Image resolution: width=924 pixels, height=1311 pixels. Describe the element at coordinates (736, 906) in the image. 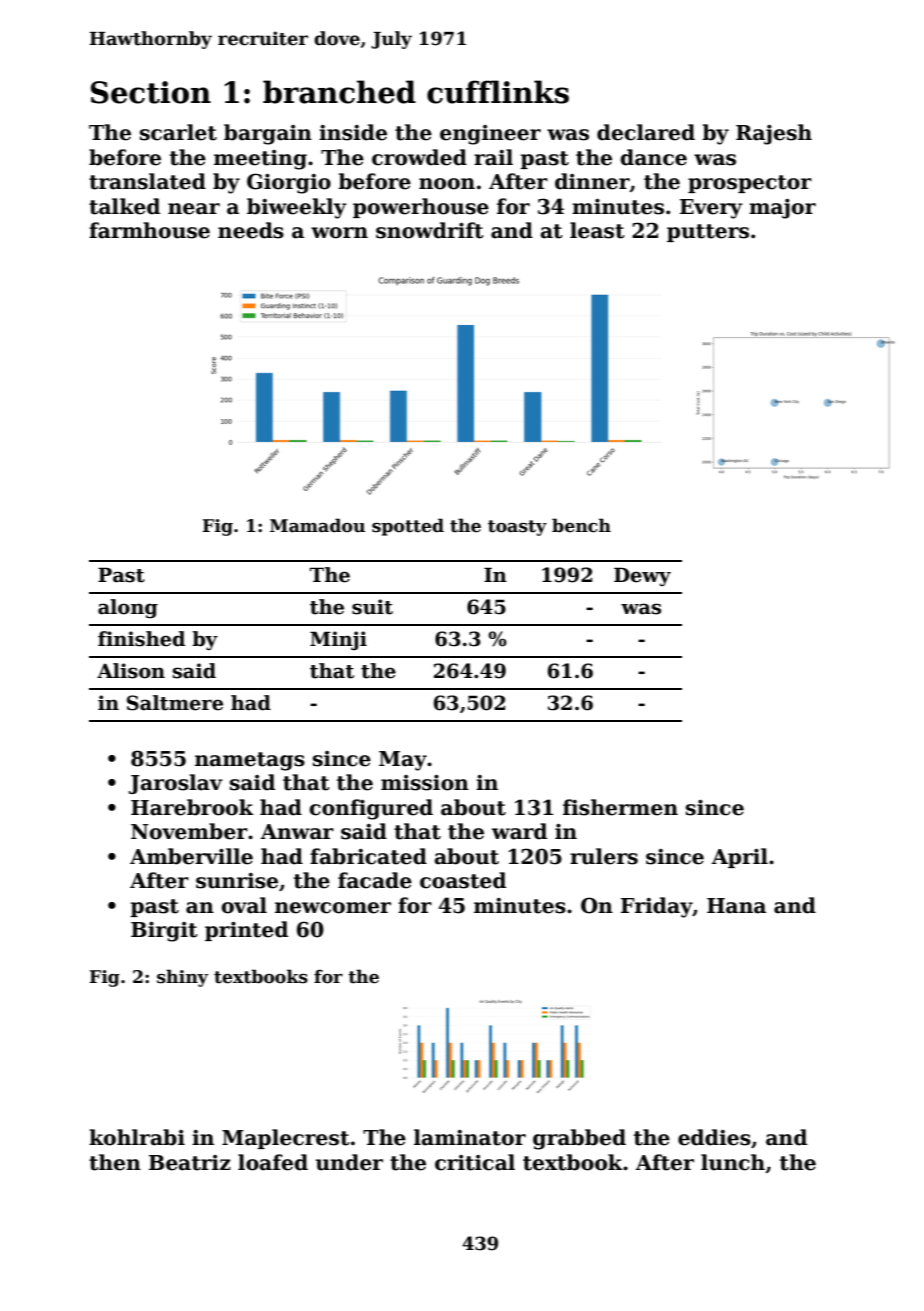

I see `Hana` at that location.
